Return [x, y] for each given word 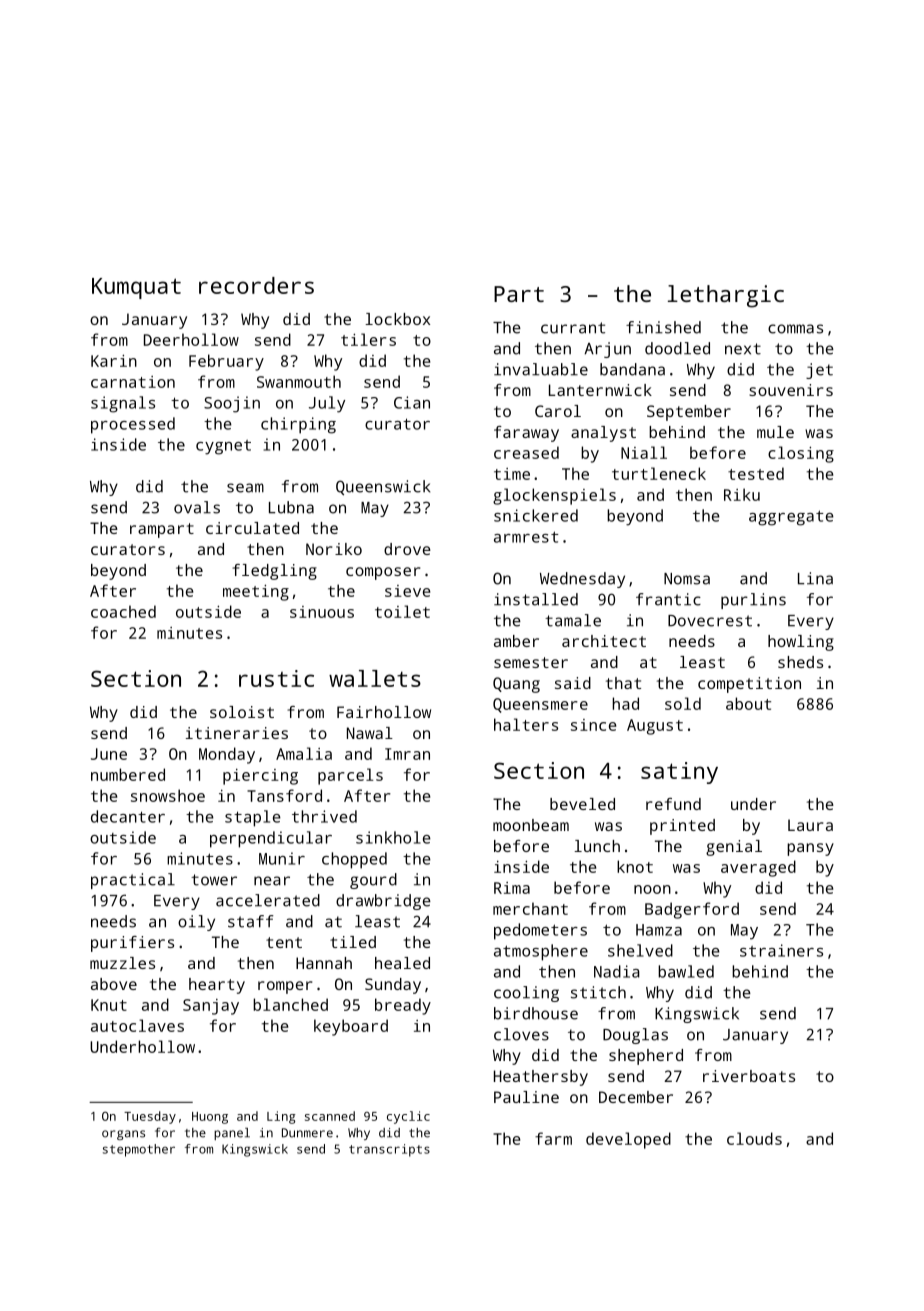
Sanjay [211, 1007]
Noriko [334, 549]
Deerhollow [191, 339]
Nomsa [687, 579]
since [593, 725]
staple [253, 818]
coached [123, 611]
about [748, 703]
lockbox [397, 319]
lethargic [726, 296]
